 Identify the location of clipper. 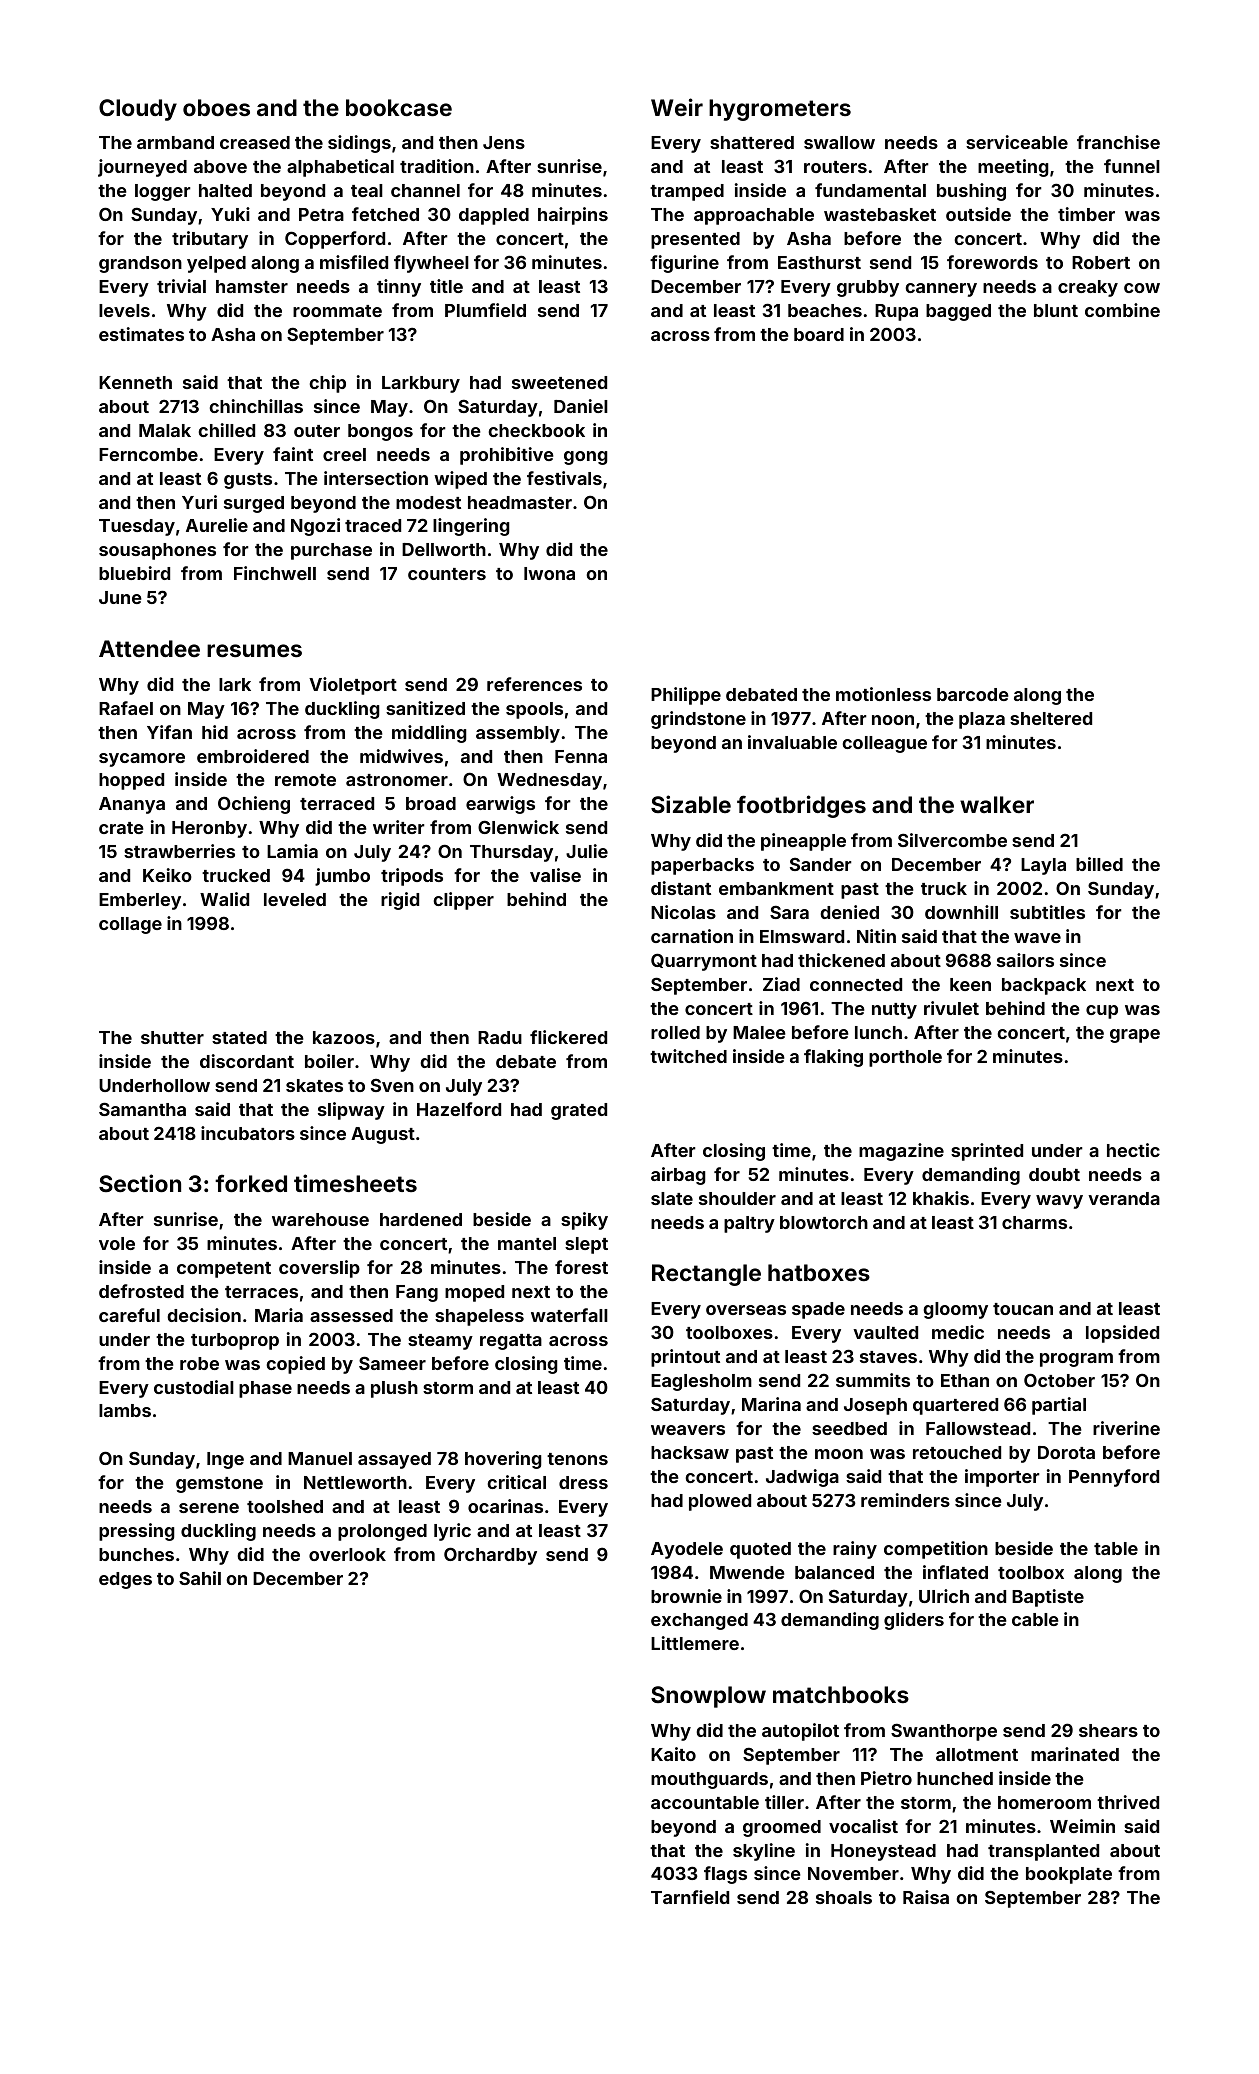
(463, 901).
